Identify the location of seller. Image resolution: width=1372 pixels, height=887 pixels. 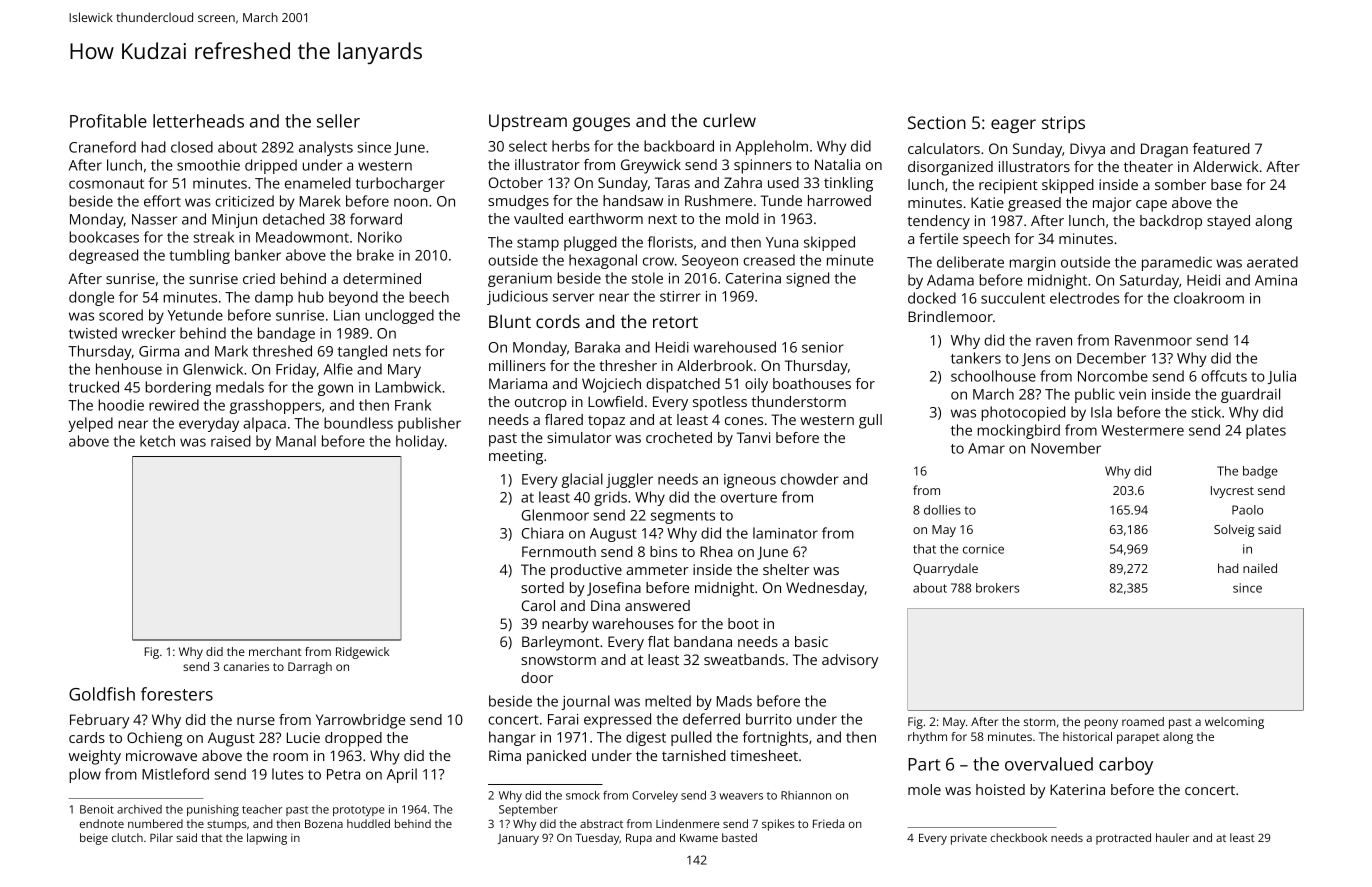
(338, 121).
